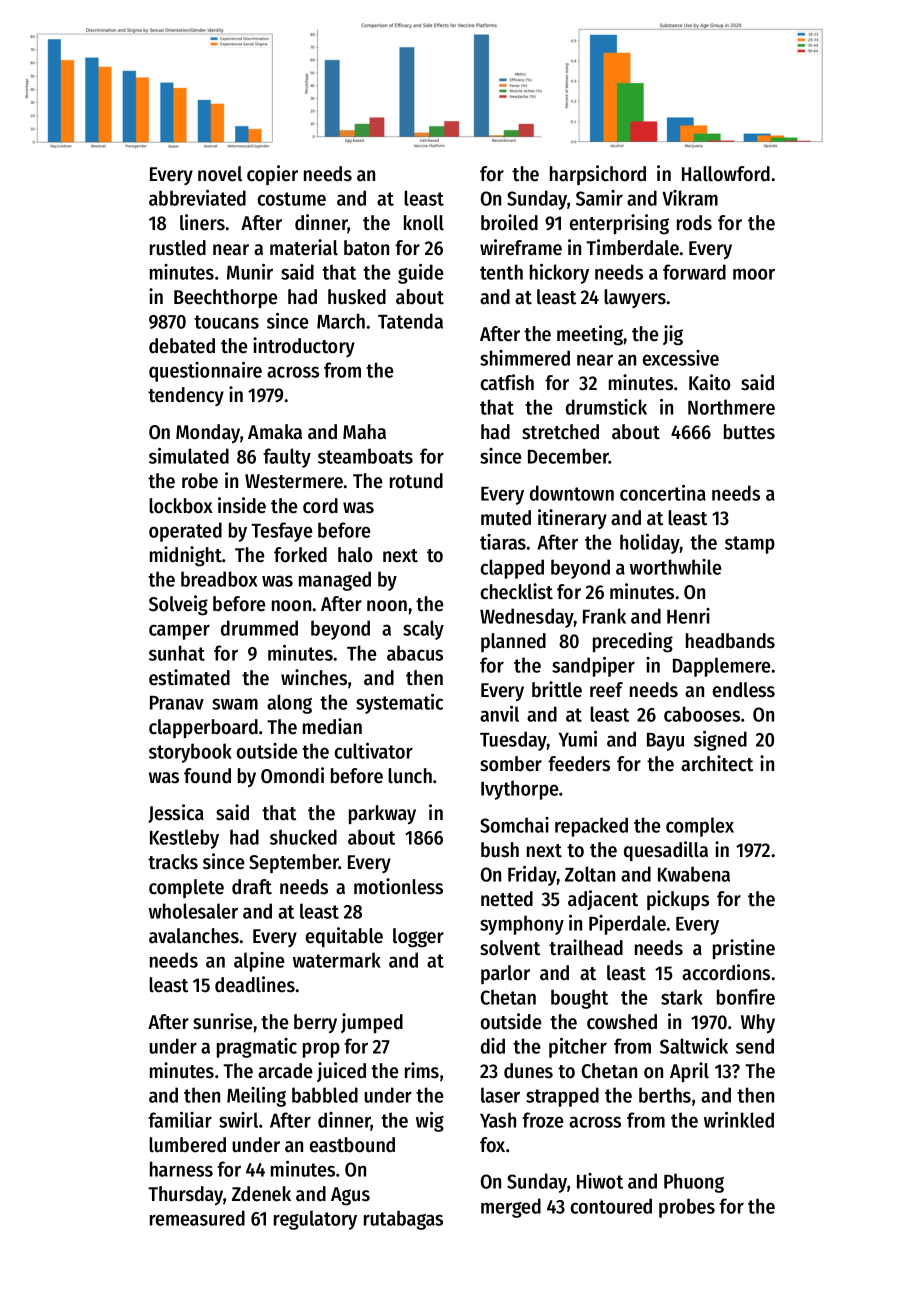  Describe the element at coordinates (197, 1218) in the document. I see `remeasured` at that location.
